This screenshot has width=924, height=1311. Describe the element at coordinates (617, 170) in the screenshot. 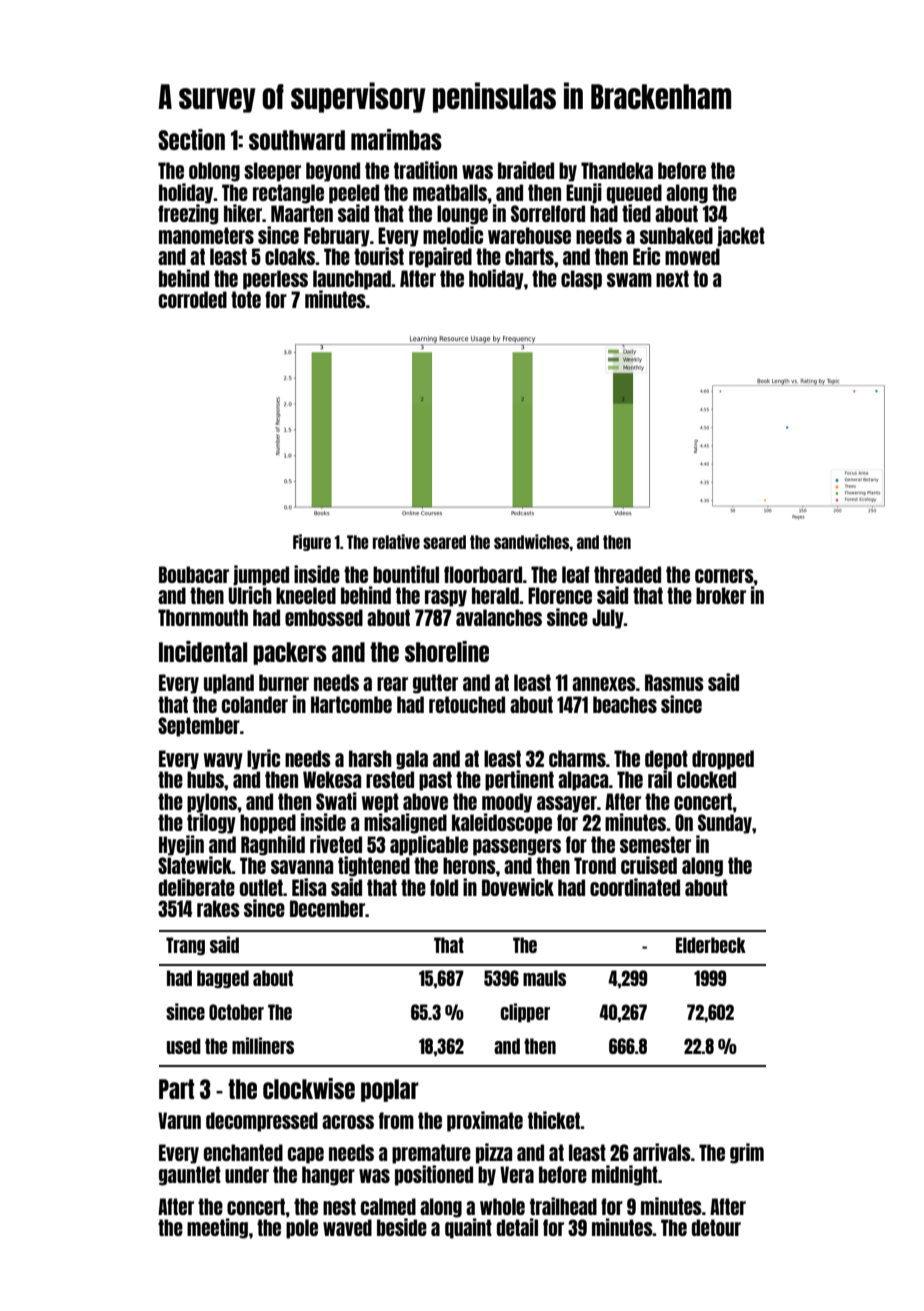

I see `Thandeka` at that location.
